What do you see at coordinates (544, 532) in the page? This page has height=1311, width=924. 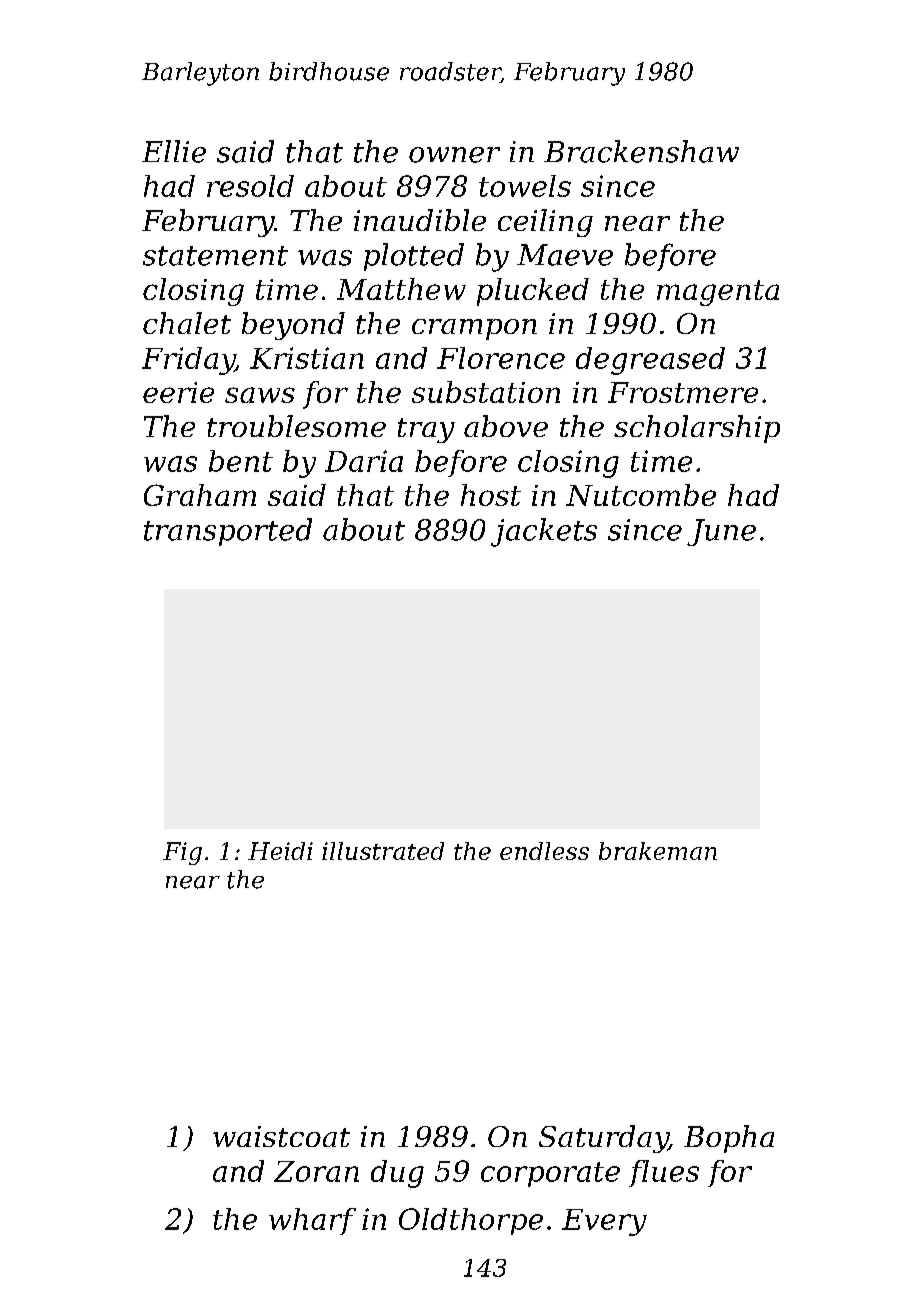 I see `jackets` at bounding box center [544, 532].
